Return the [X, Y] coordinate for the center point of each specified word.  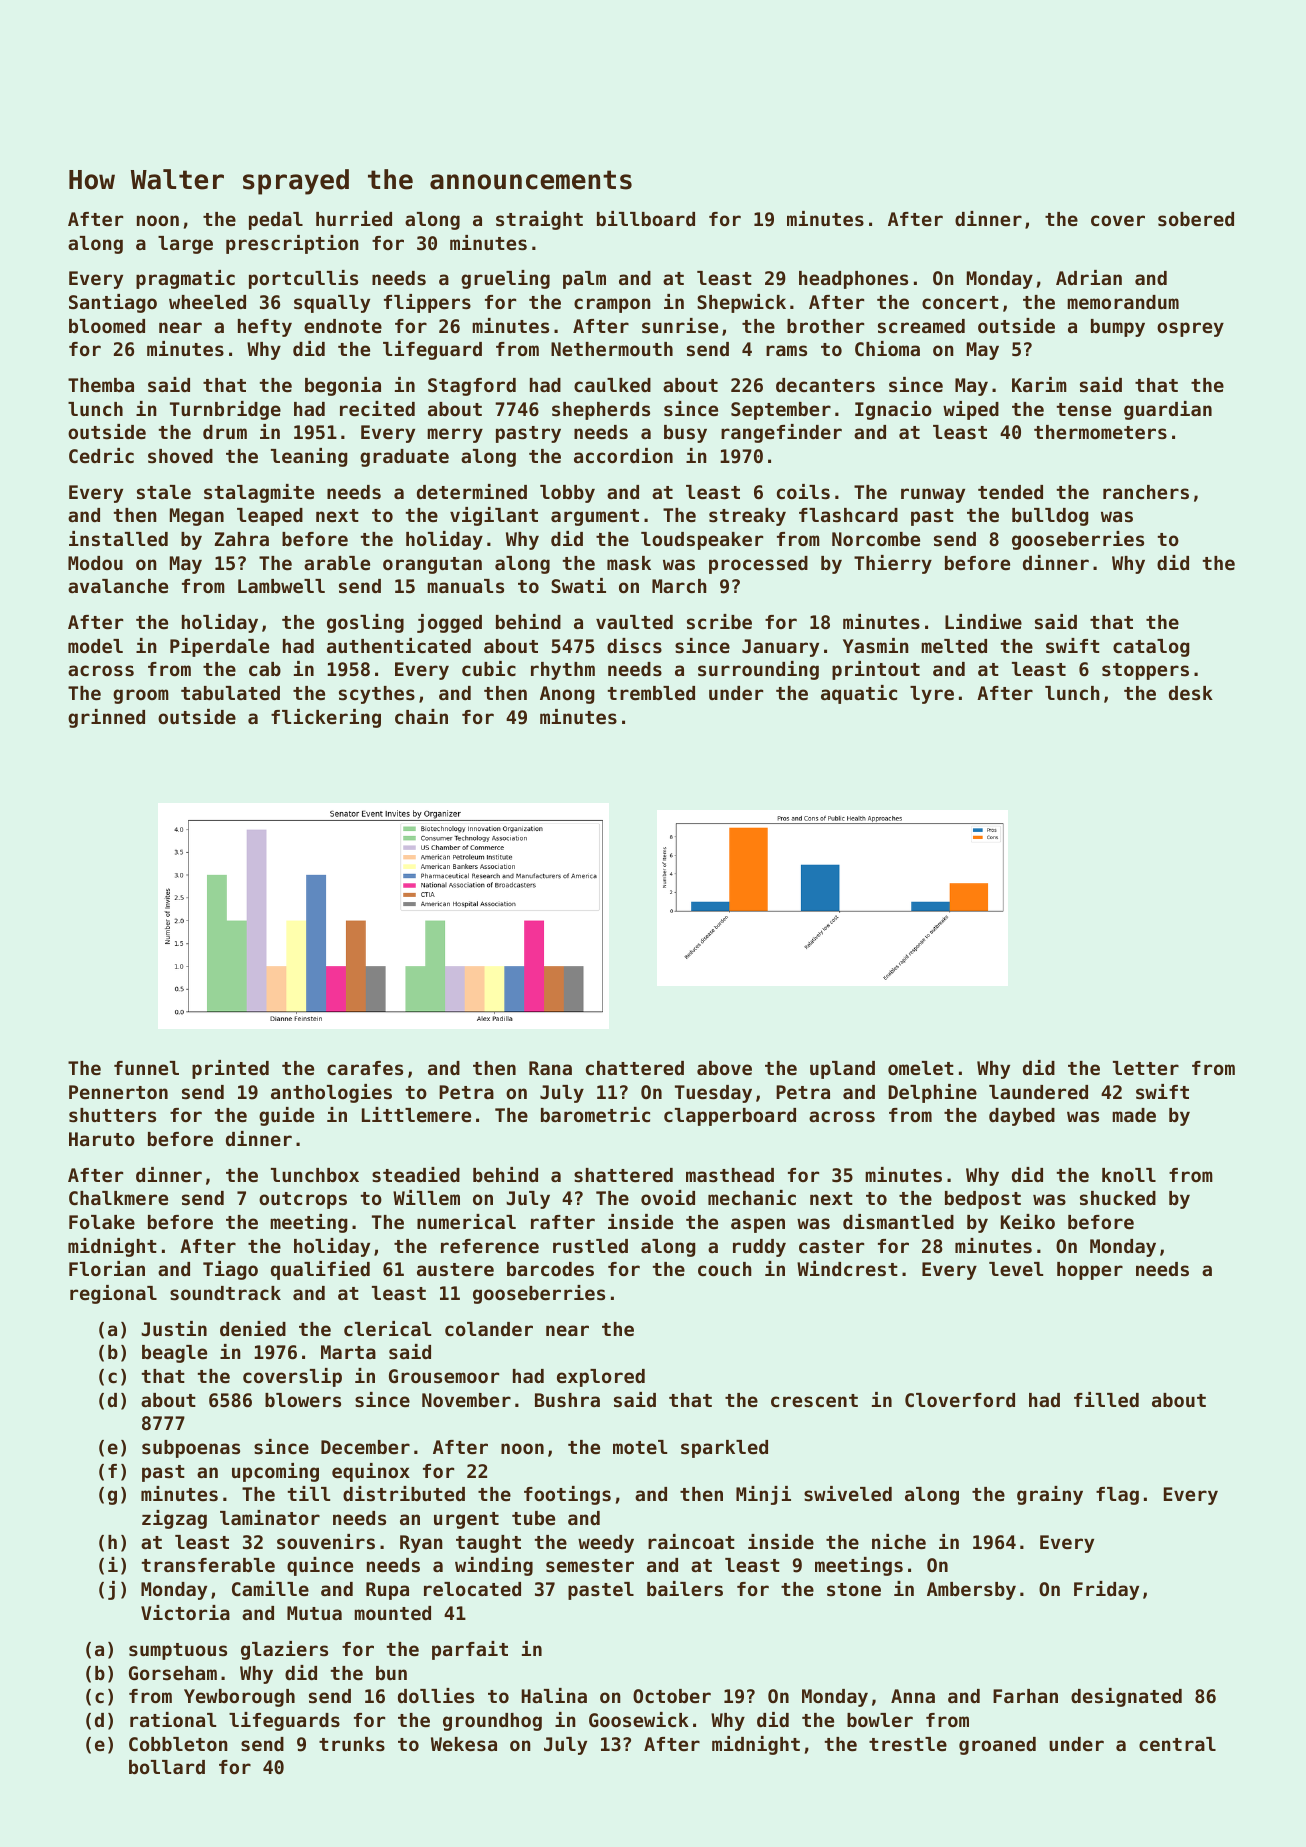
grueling [505, 279]
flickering [326, 718]
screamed [921, 326]
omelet [921, 1068]
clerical [387, 1328]
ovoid [668, 1197]
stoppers [1145, 671]
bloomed [107, 326]
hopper [1090, 1271]
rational [173, 1719]
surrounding [758, 670]
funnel [146, 1068]
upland [842, 1070]
